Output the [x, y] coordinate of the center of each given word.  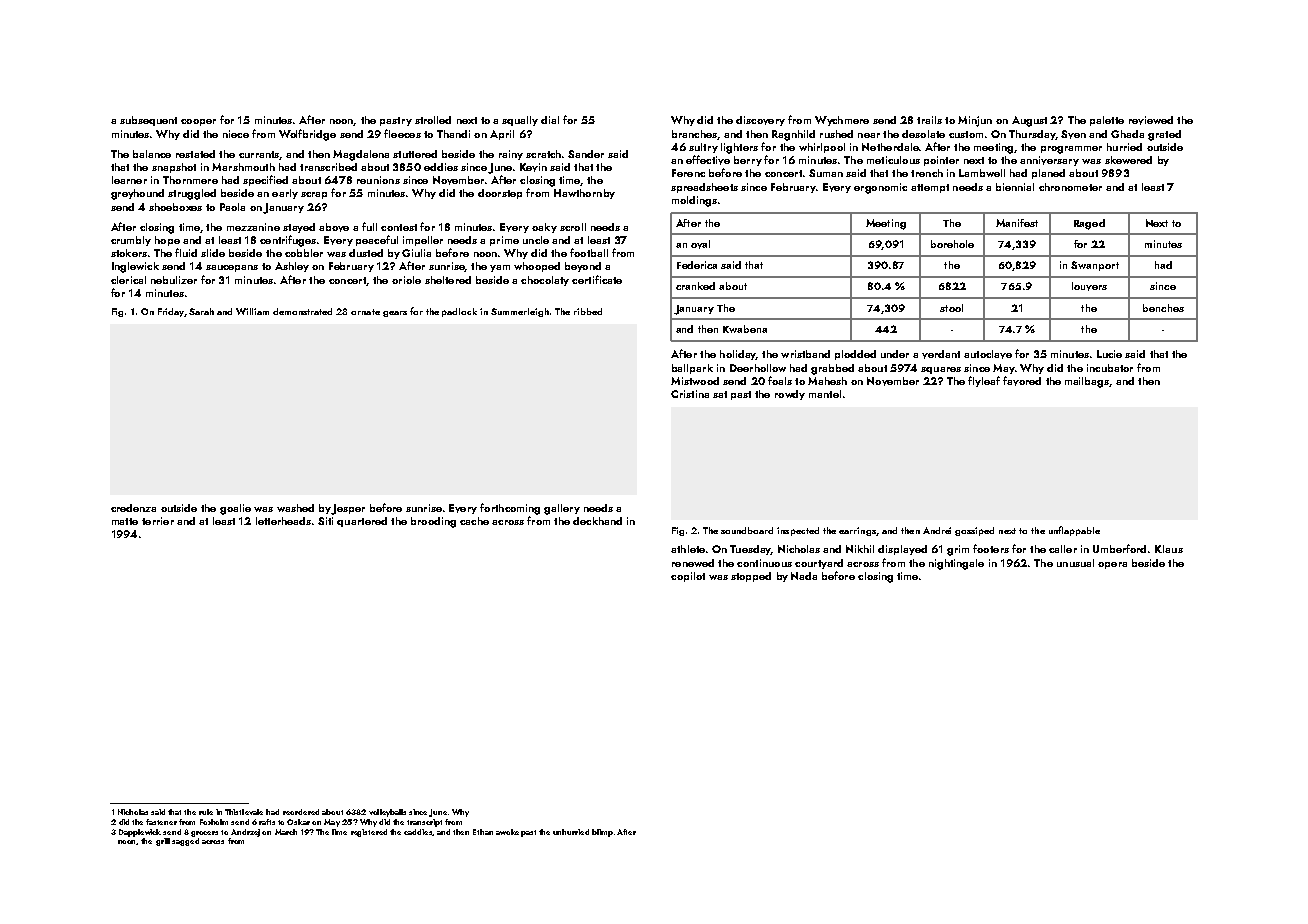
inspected [798, 531]
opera [1112, 565]
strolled [433, 120]
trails [929, 120]
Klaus [1169, 549]
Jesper [348, 509]
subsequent [148, 121]
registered [369, 833]
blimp [602, 833]
